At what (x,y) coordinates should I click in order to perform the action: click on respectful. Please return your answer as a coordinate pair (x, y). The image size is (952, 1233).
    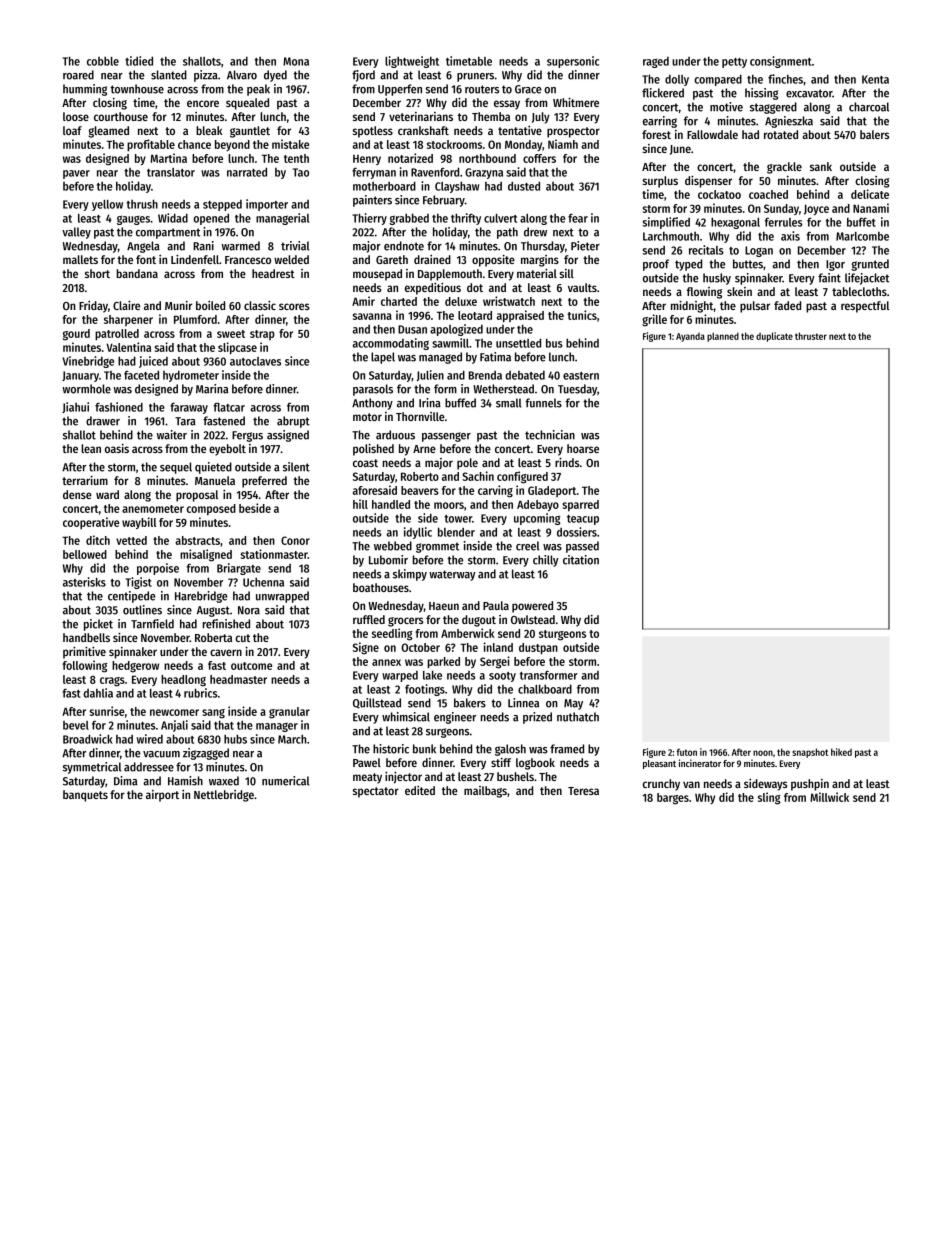
    Looking at the image, I should click on (865, 307).
